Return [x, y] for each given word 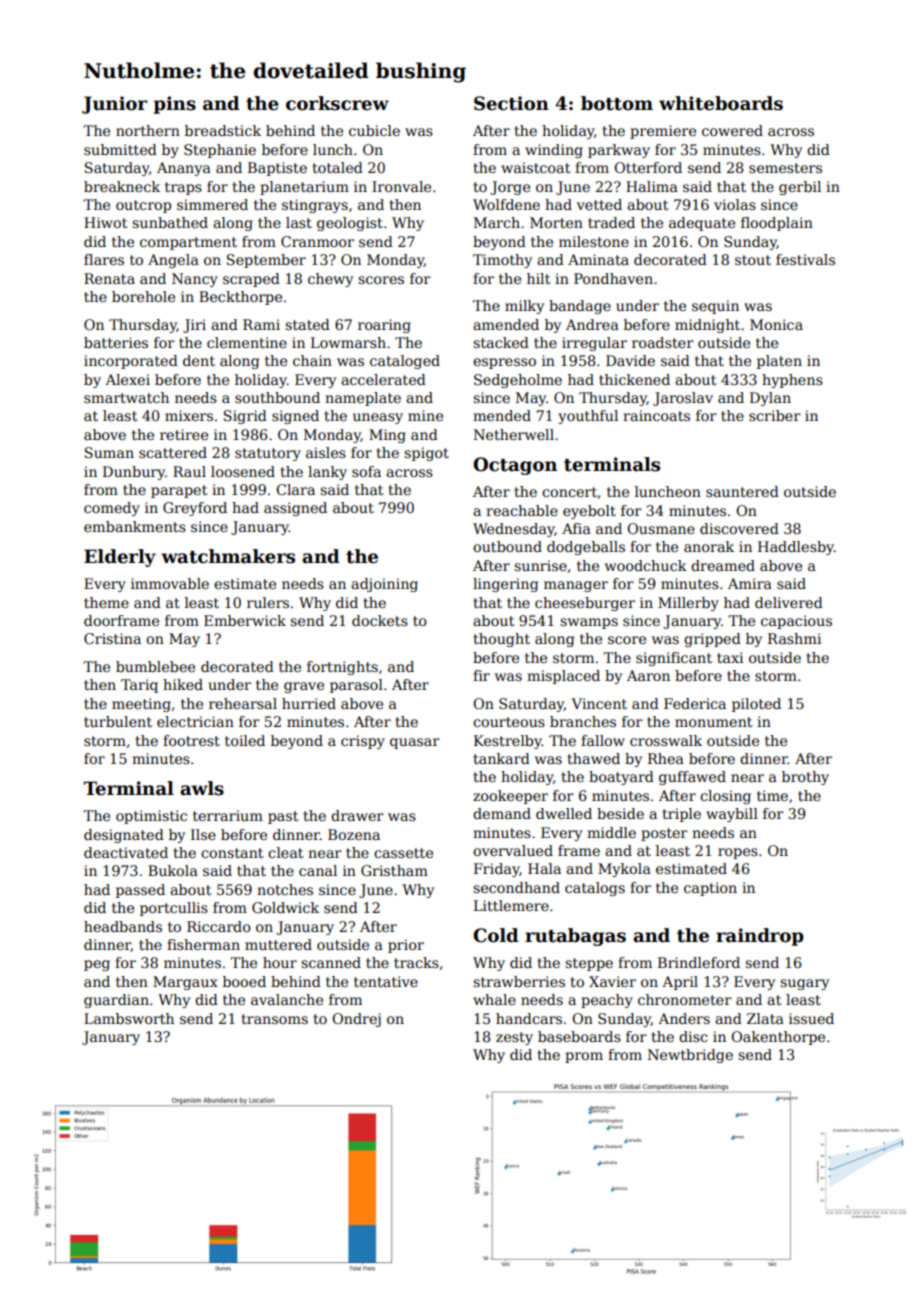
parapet [179, 491]
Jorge [510, 188]
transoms [274, 1019]
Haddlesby [796, 548]
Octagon [515, 466]
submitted [120, 149]
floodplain [777, 224]
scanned [331, 962]
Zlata [765, 1018]
